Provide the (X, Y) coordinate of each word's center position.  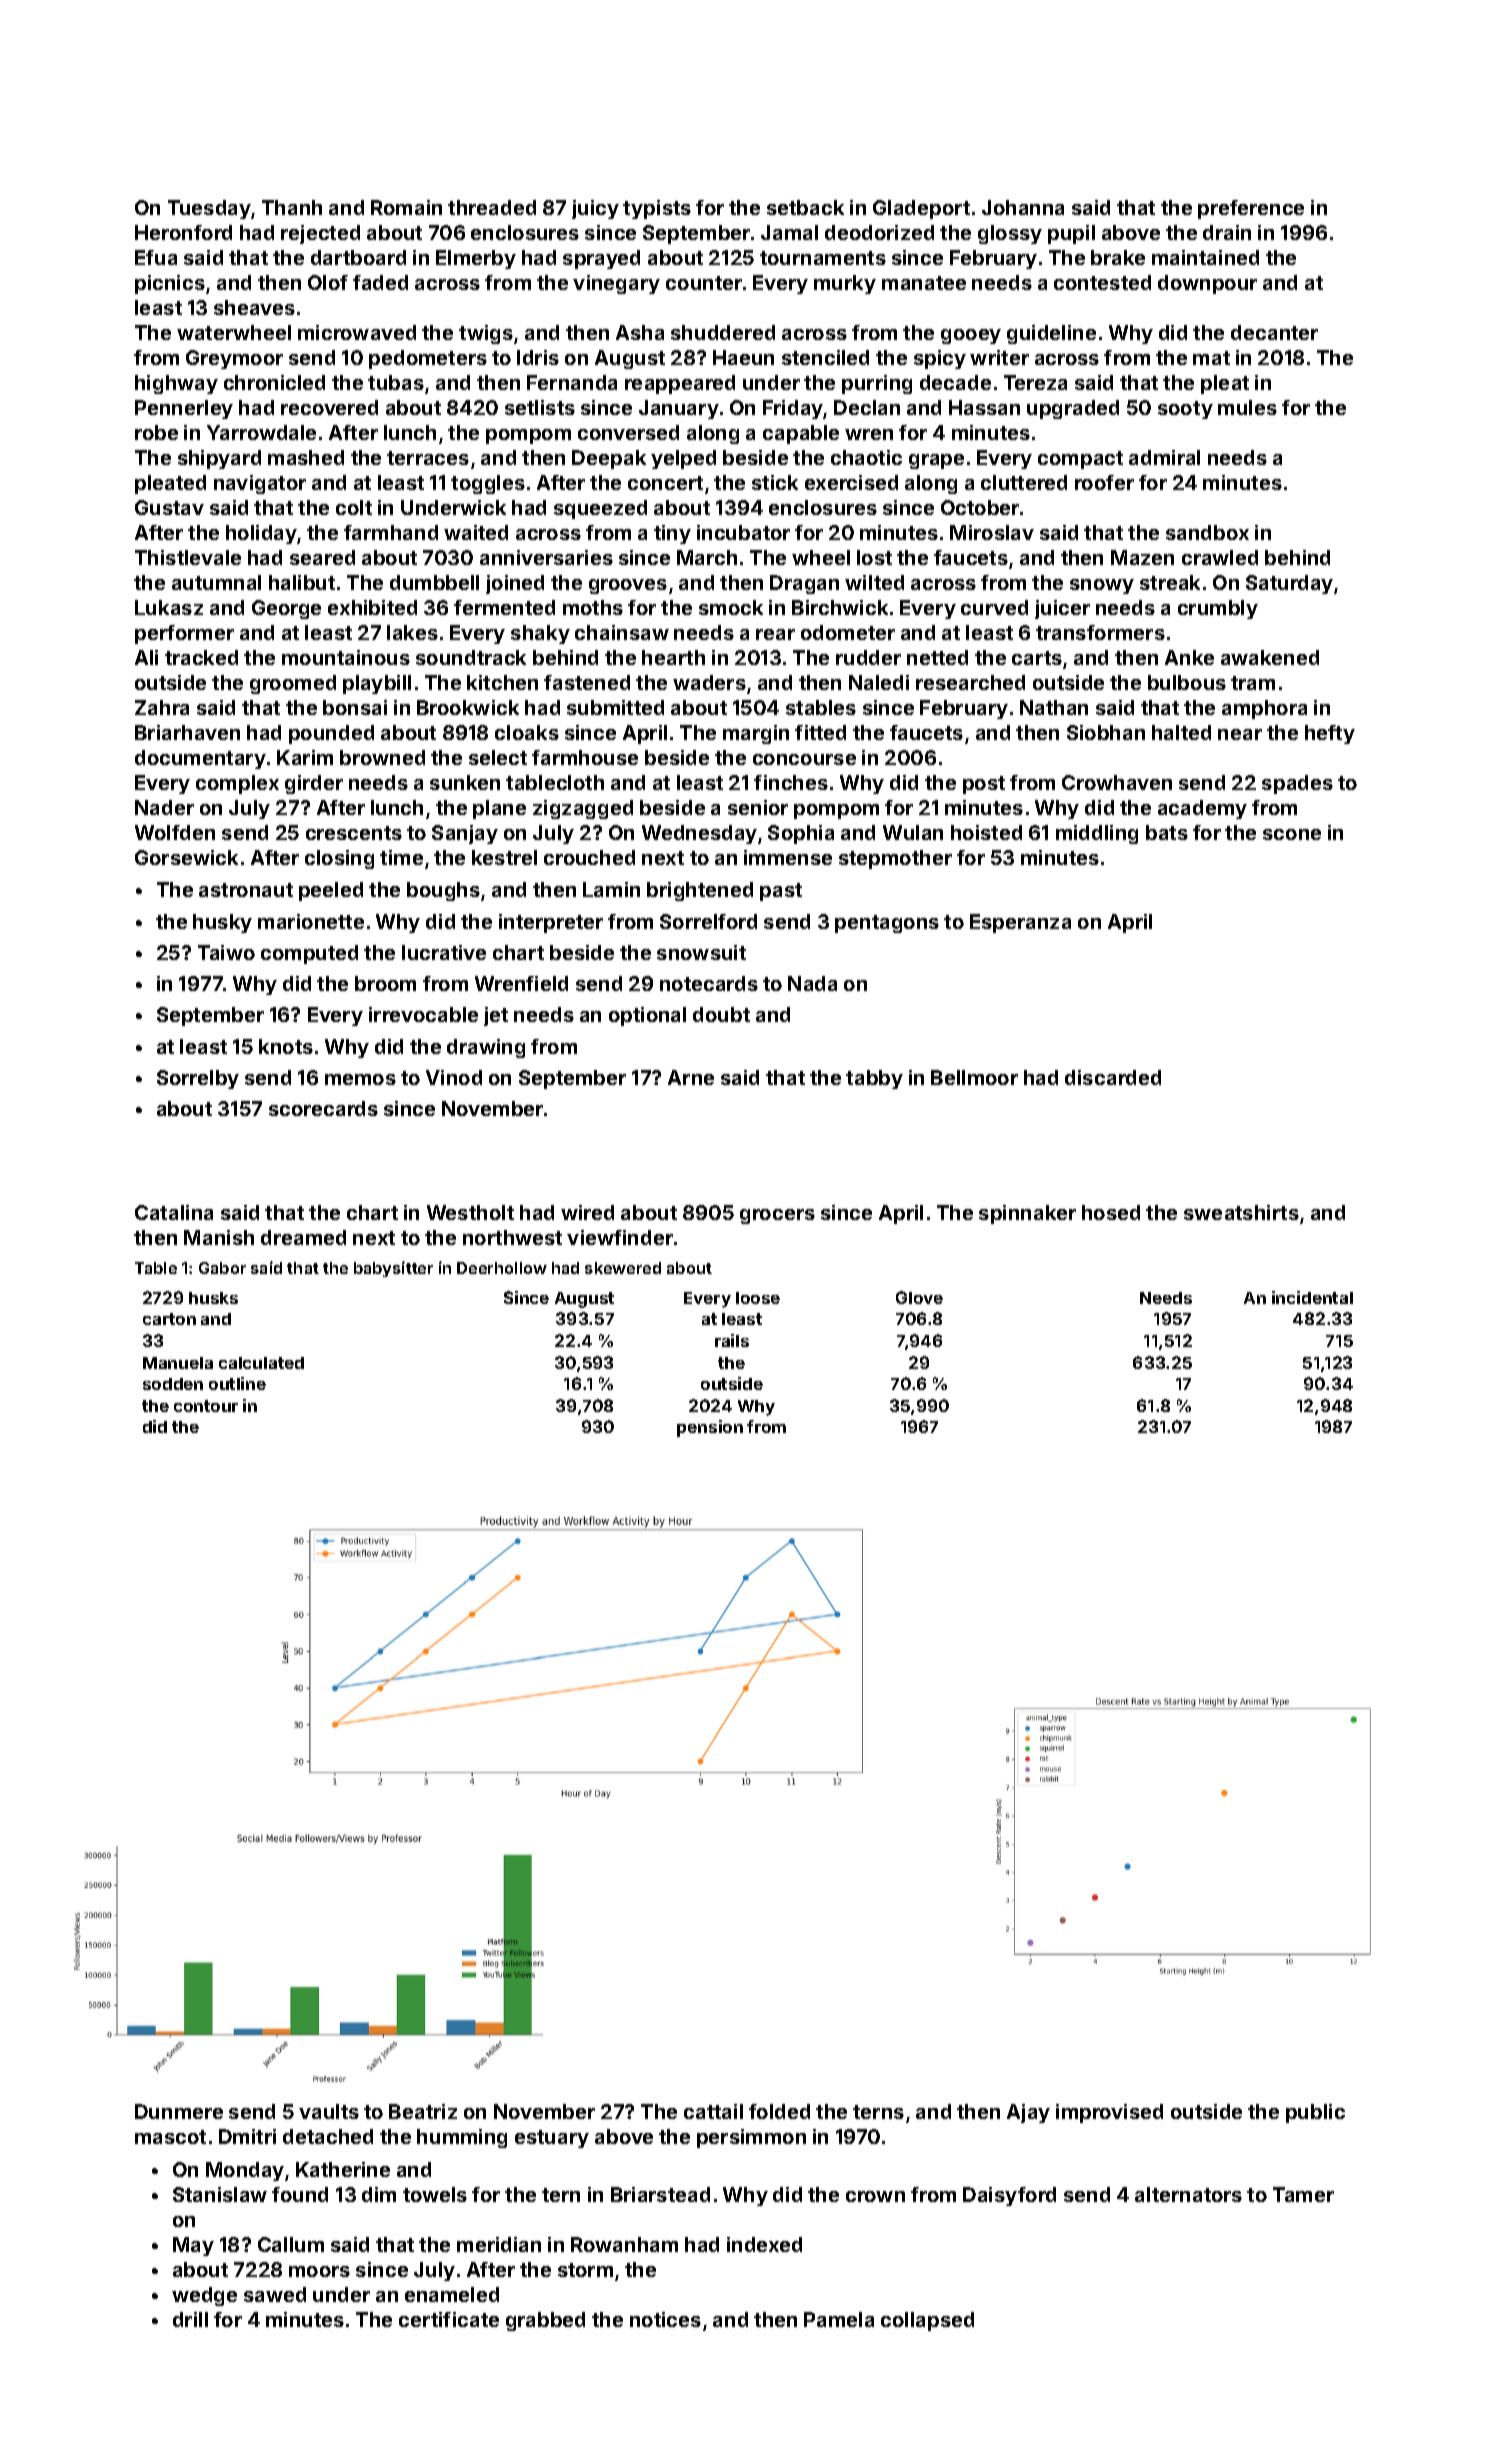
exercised (851, 482)
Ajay (1028, 2113)
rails (732, 1340)
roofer (1104, 482)
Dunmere (179, 2111)
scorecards (323, 1108)
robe (156, 432)
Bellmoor (974, 1077)
